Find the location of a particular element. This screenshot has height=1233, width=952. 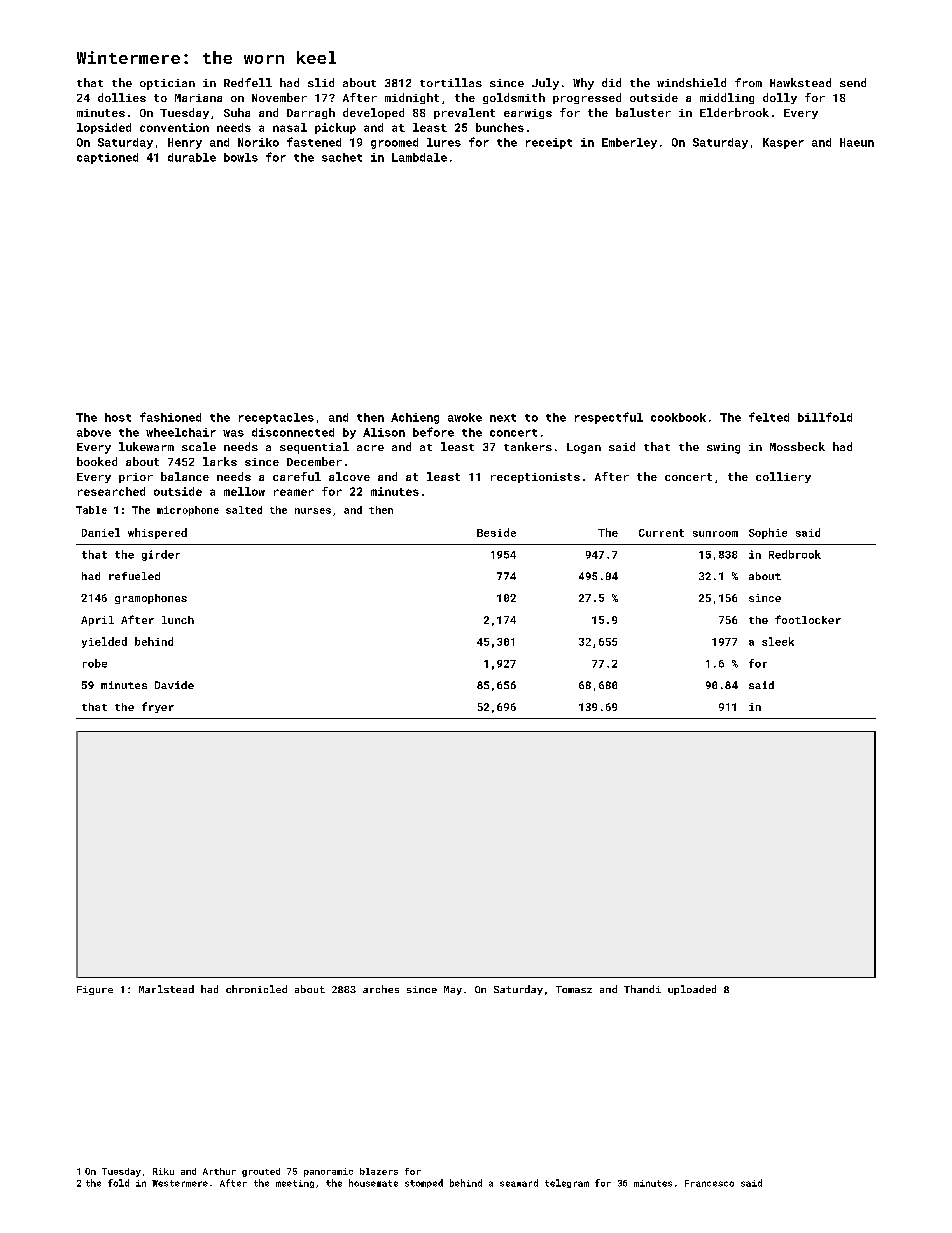

lunch is located at coordinates (178, 620).
